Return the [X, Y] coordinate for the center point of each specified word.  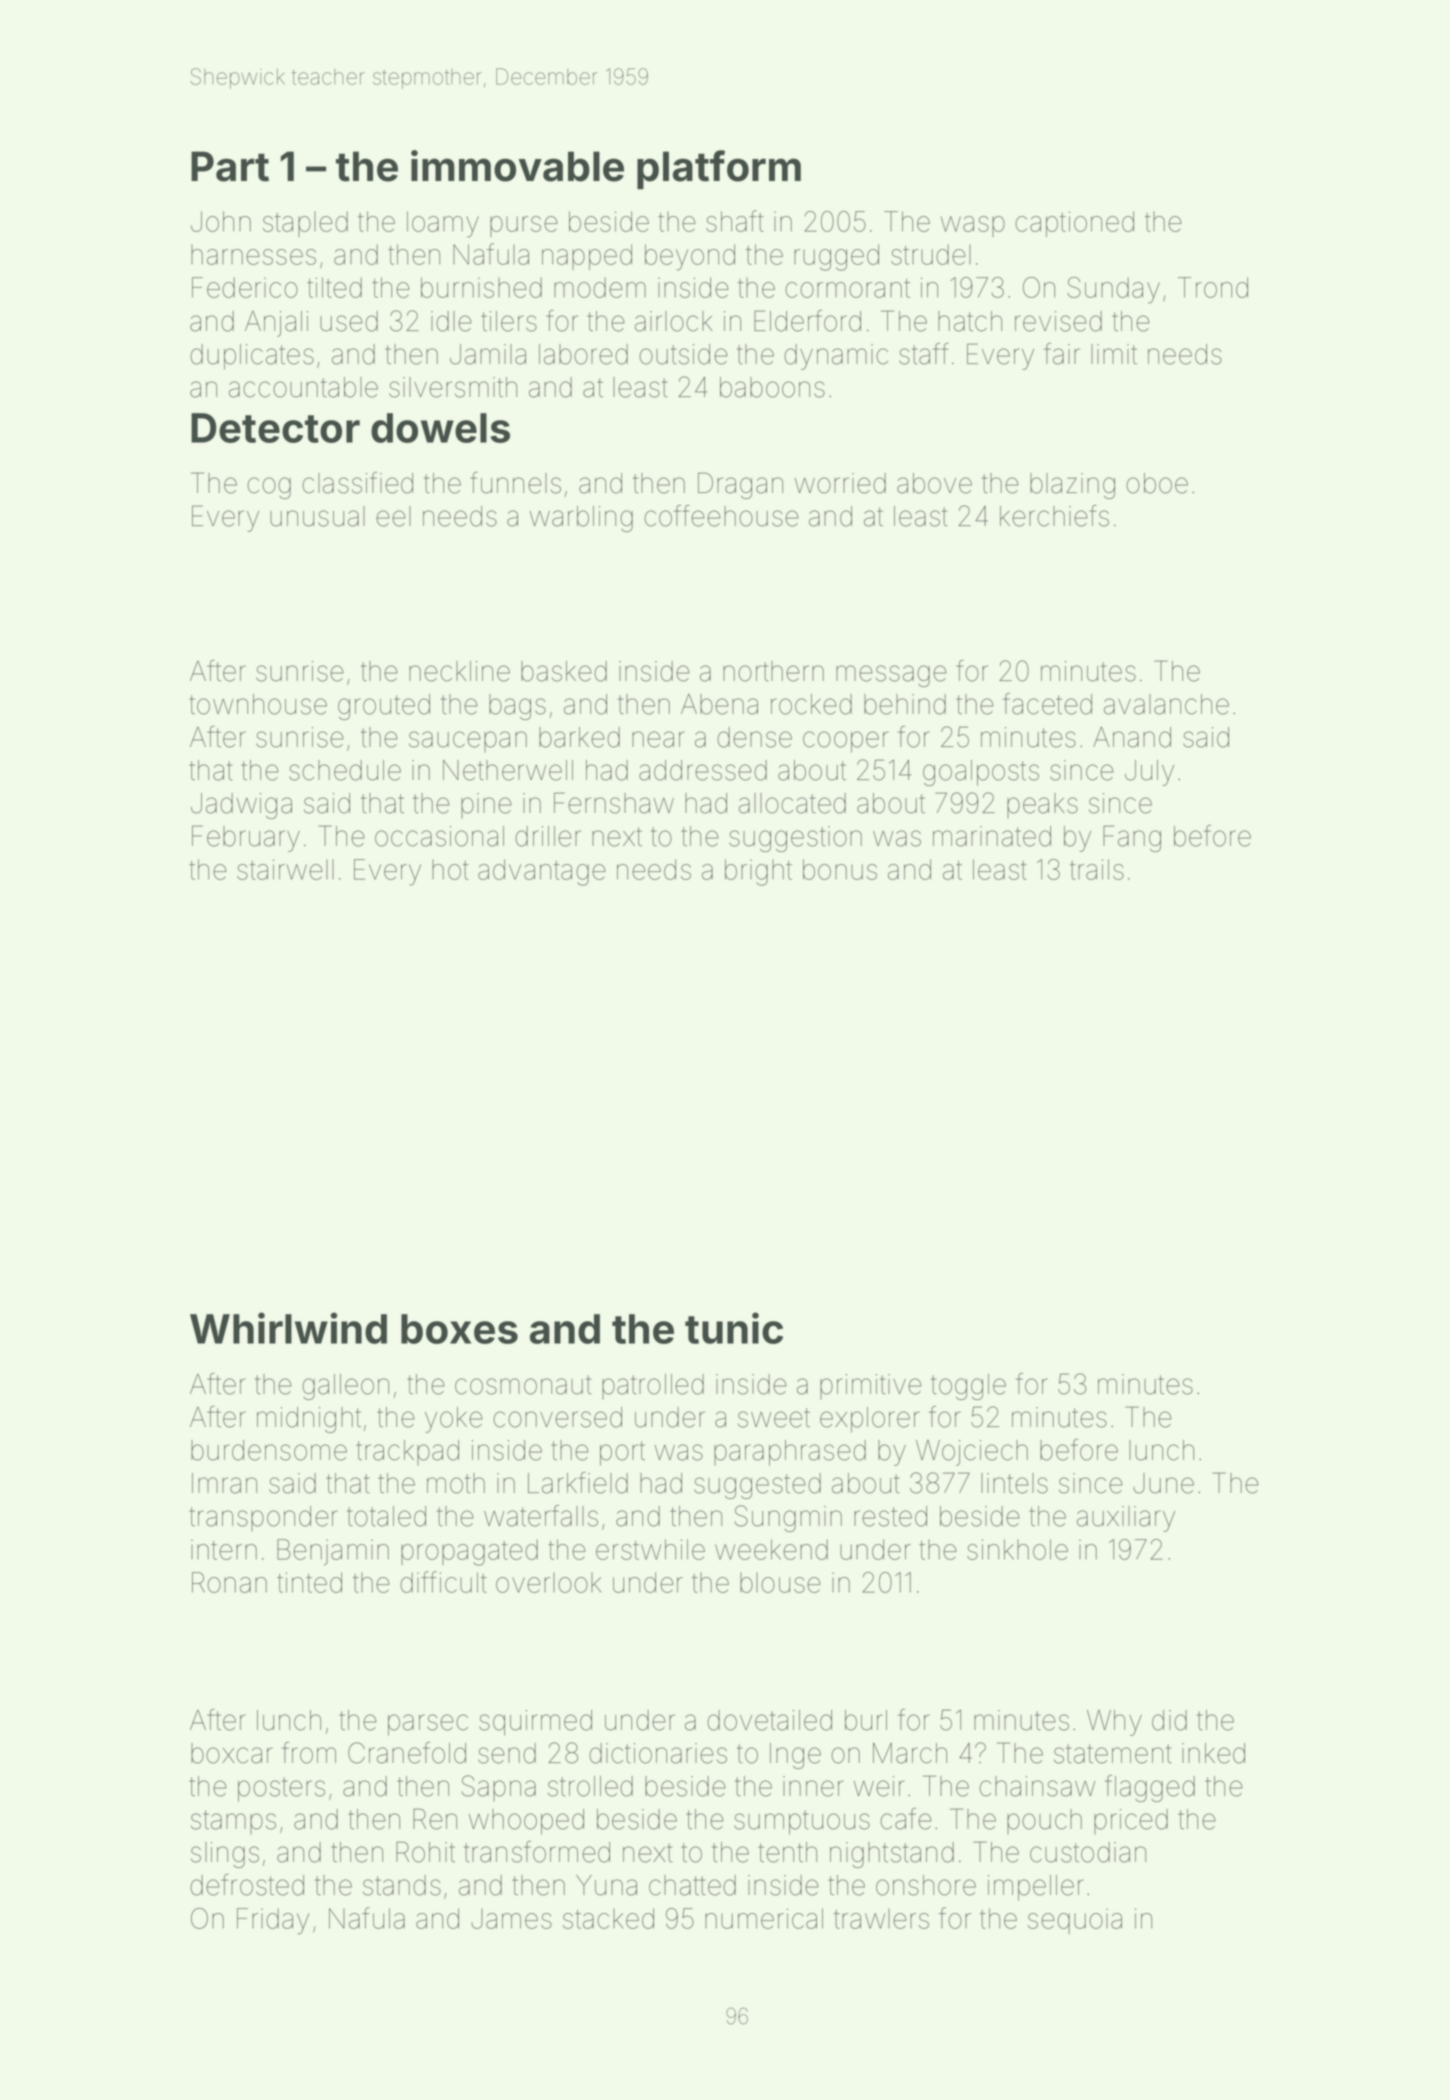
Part [230, 166]
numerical [764, 1918]
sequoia [1075, 1921]
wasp [973, 226]
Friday [273, 1921]
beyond [690, 257]
